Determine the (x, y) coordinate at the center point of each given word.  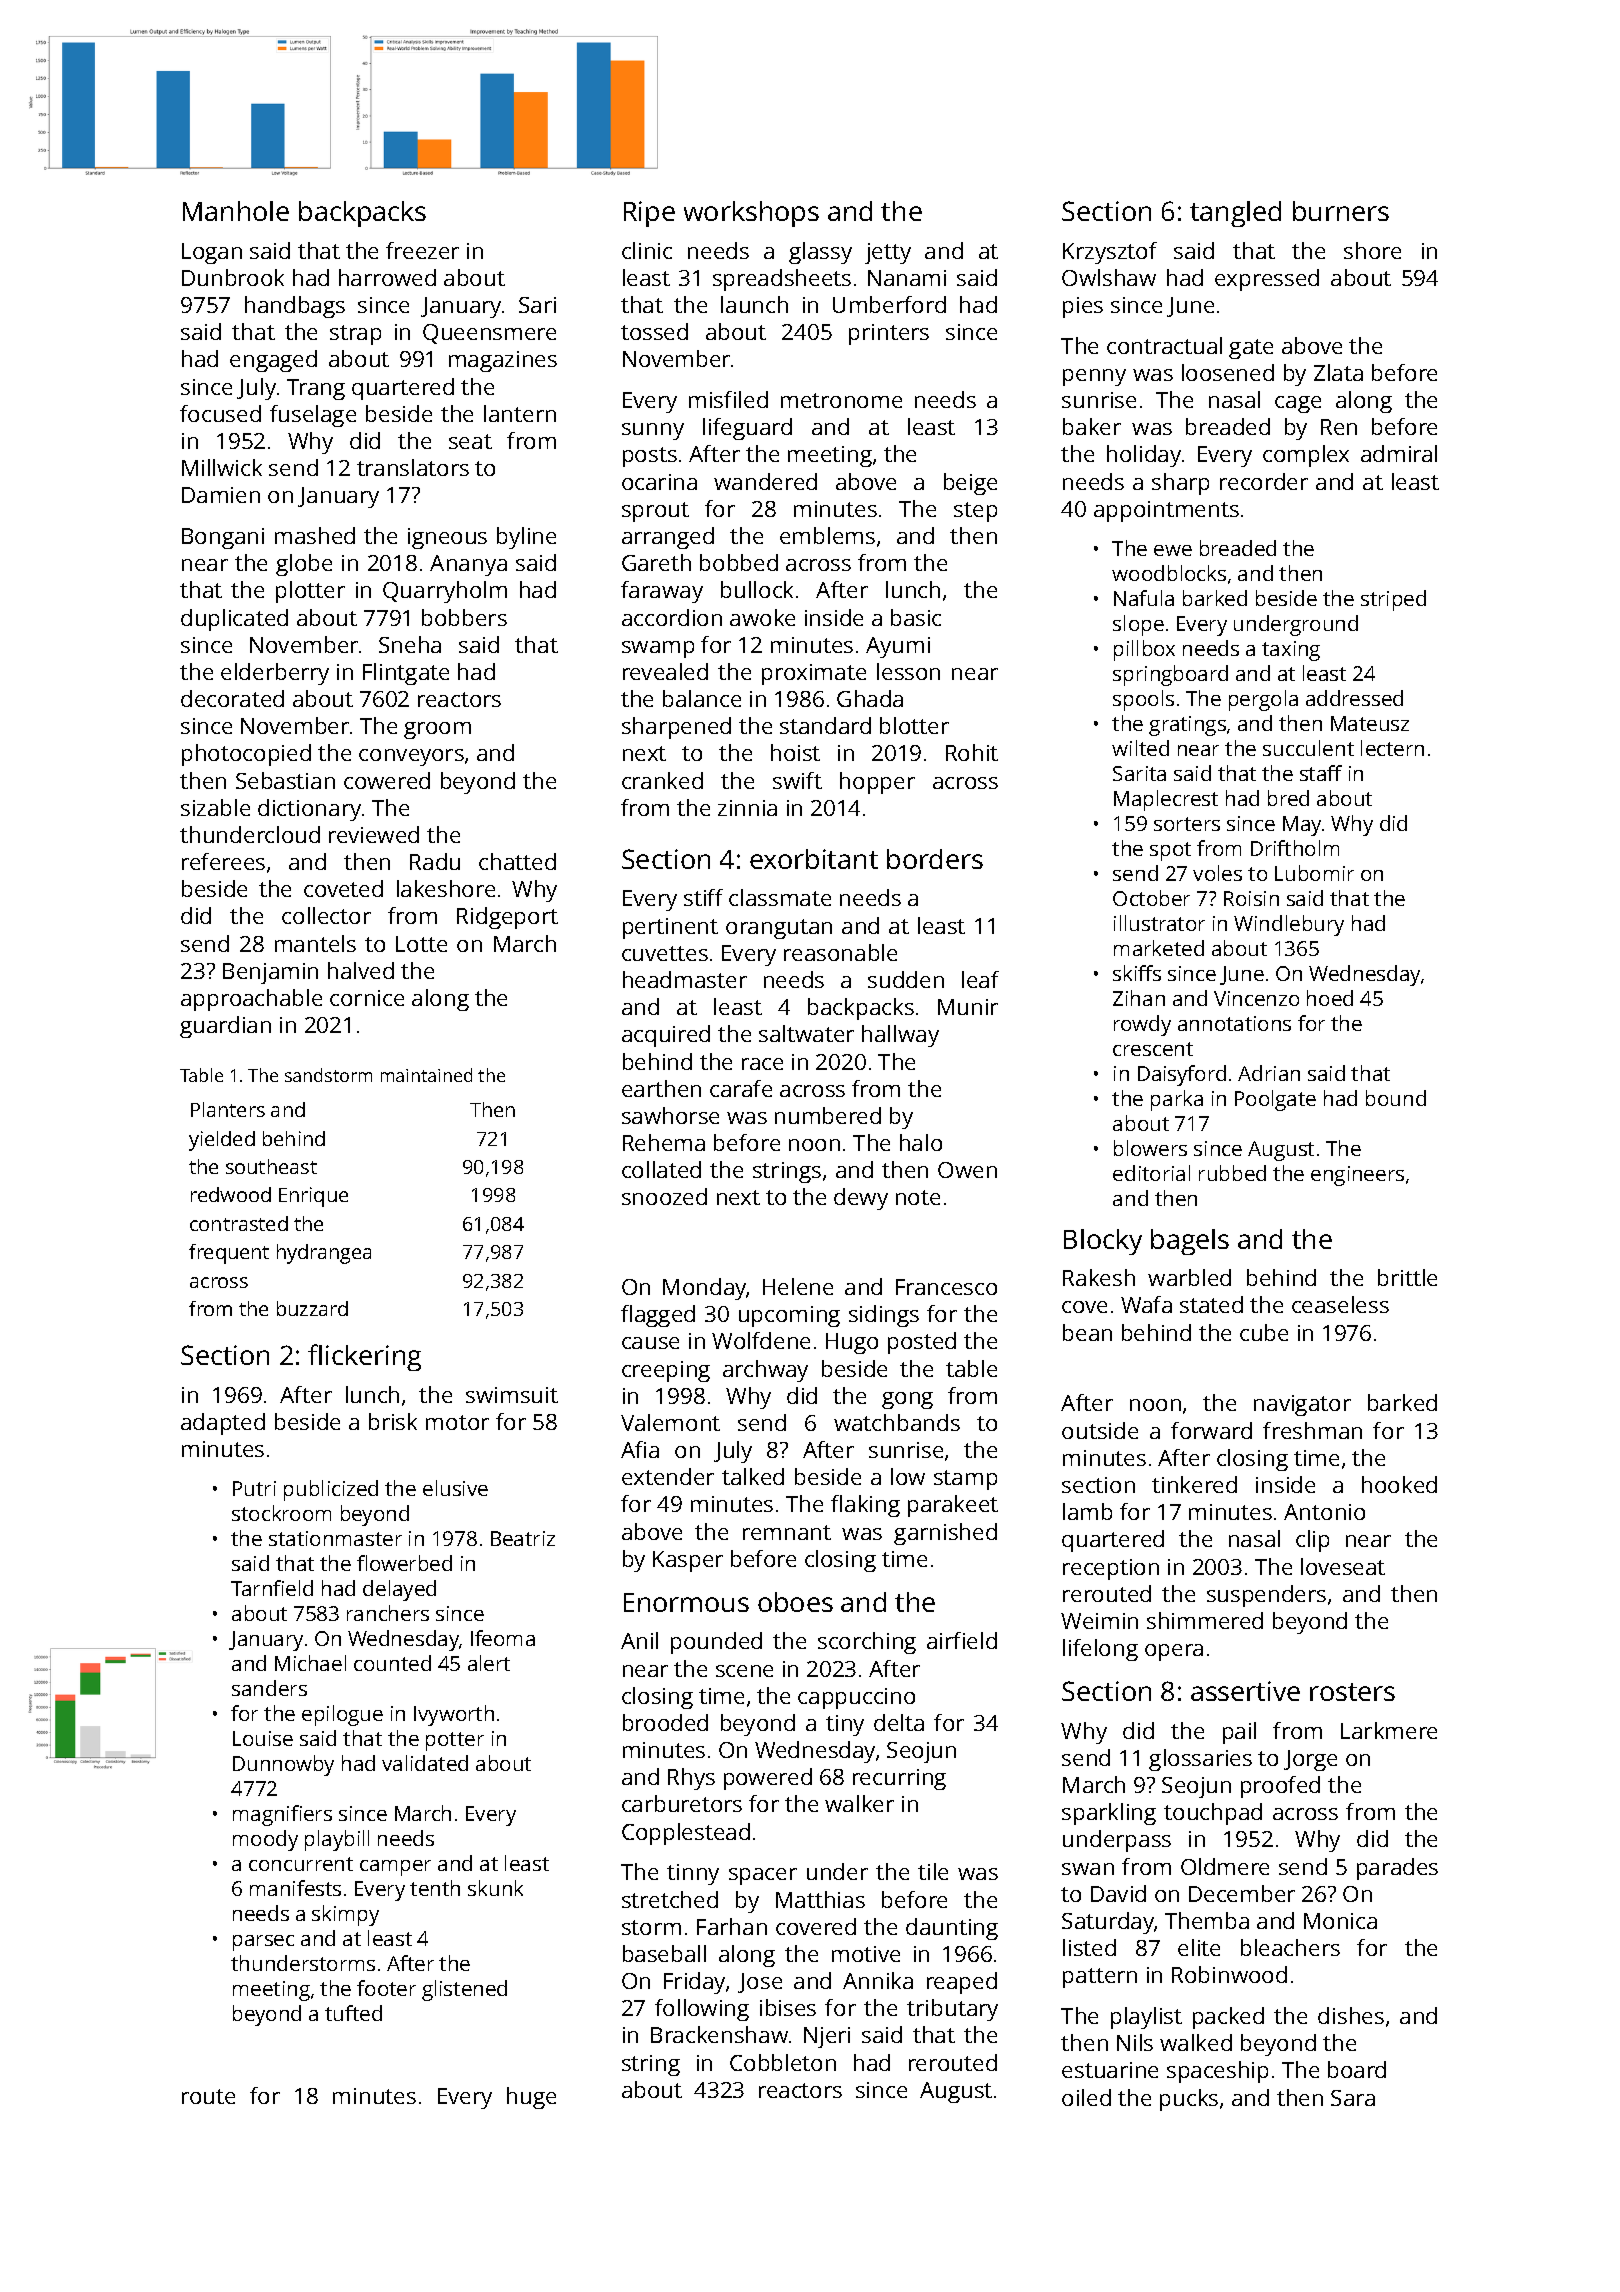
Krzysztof (1110, 253)
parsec (263, 1943)
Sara (1353, 2098)
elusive (455, 1488)
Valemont (670, 1422)
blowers (1150, 1148)
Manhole (236, 211)
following (702, 2010)
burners (1341, 211)
